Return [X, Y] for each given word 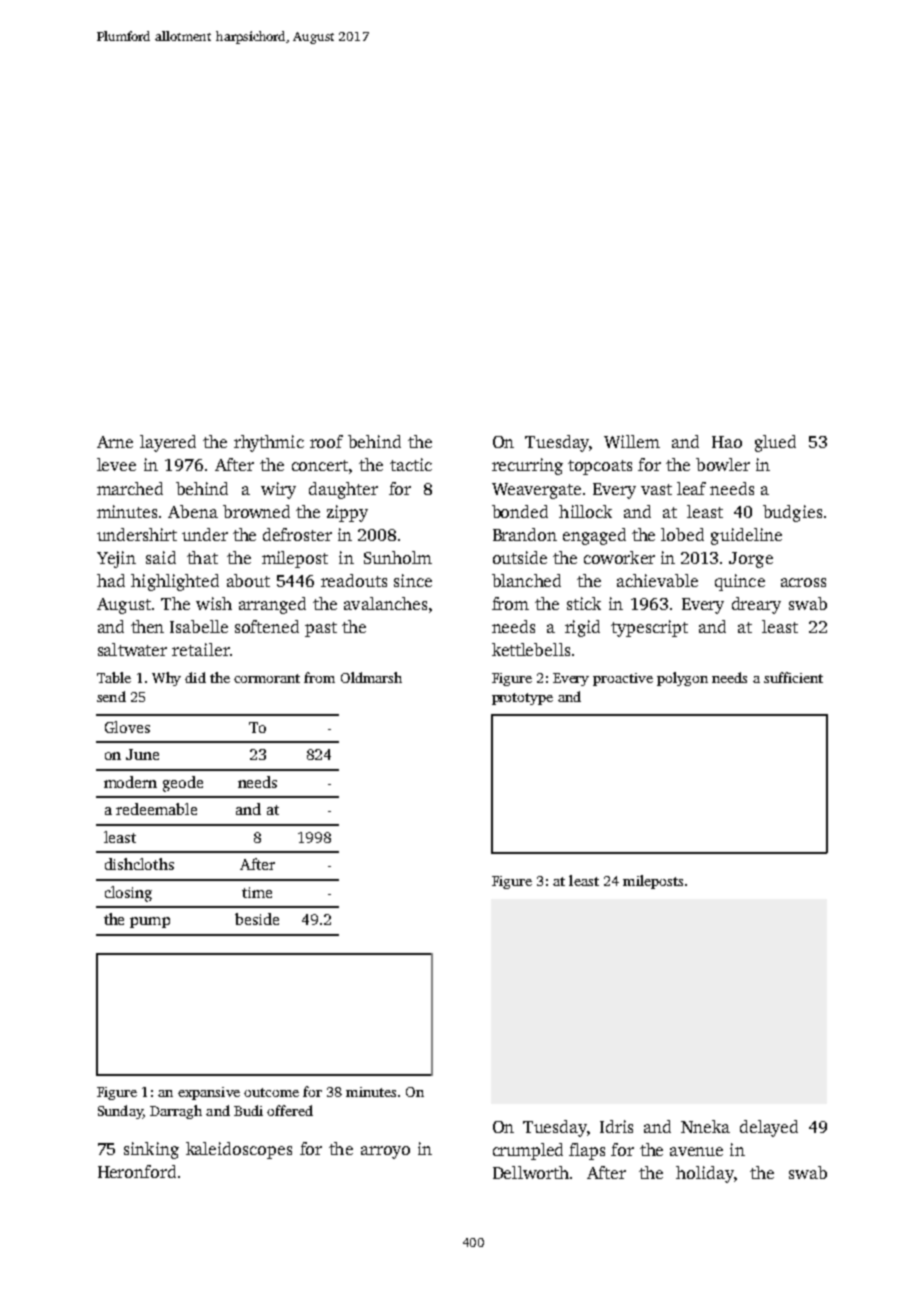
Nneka [705, 1126]
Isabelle [199, 626]
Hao [727, 442]
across [803, 582]
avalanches [385, 603]
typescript [649, 628]
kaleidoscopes [239, 1150]
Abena [193, 511]
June [142, 754]
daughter [343, 490]
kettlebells [531, 649]
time [257, 892]
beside [257, 919]
